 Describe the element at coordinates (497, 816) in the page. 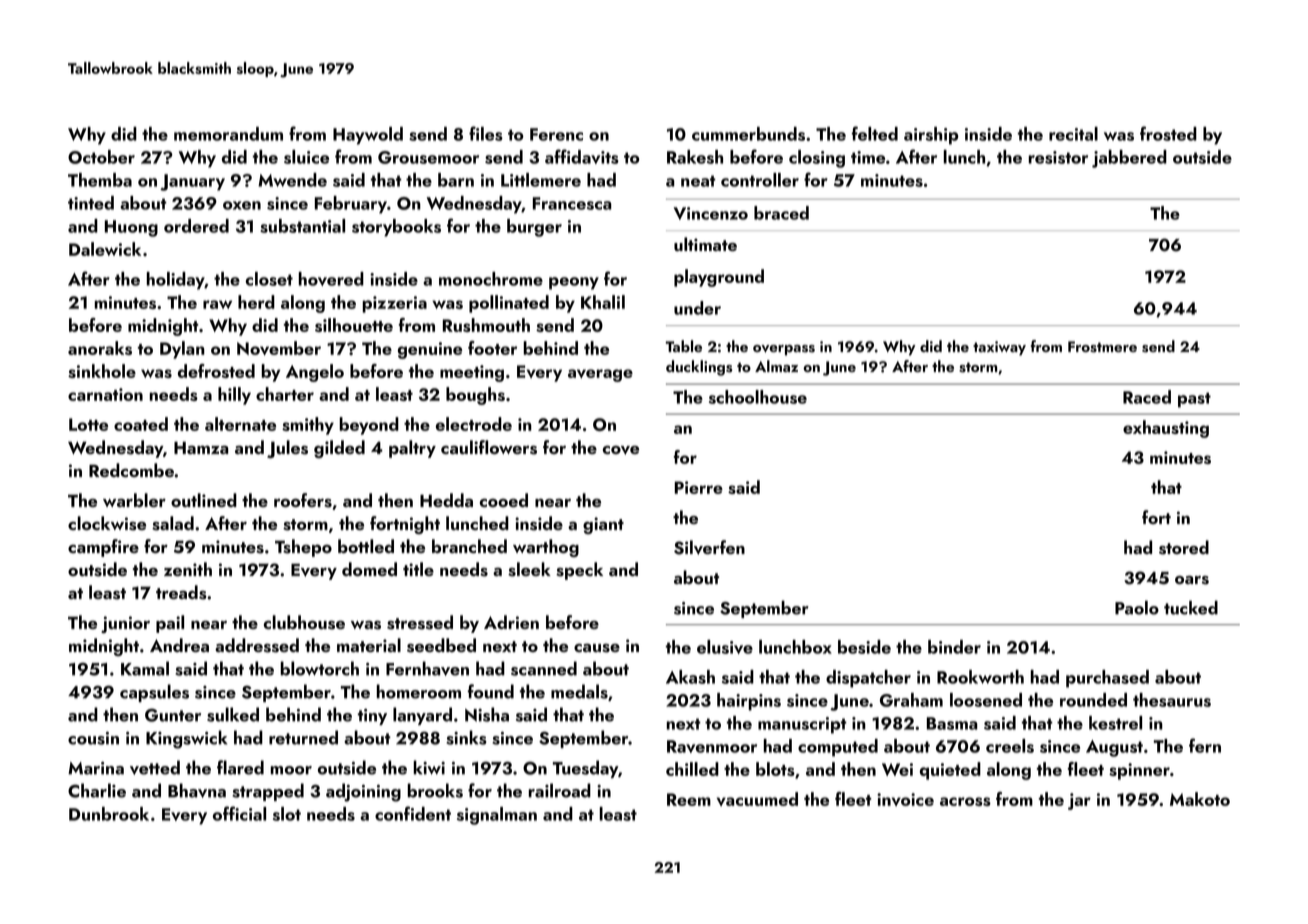

I see `signalman` at that location.
